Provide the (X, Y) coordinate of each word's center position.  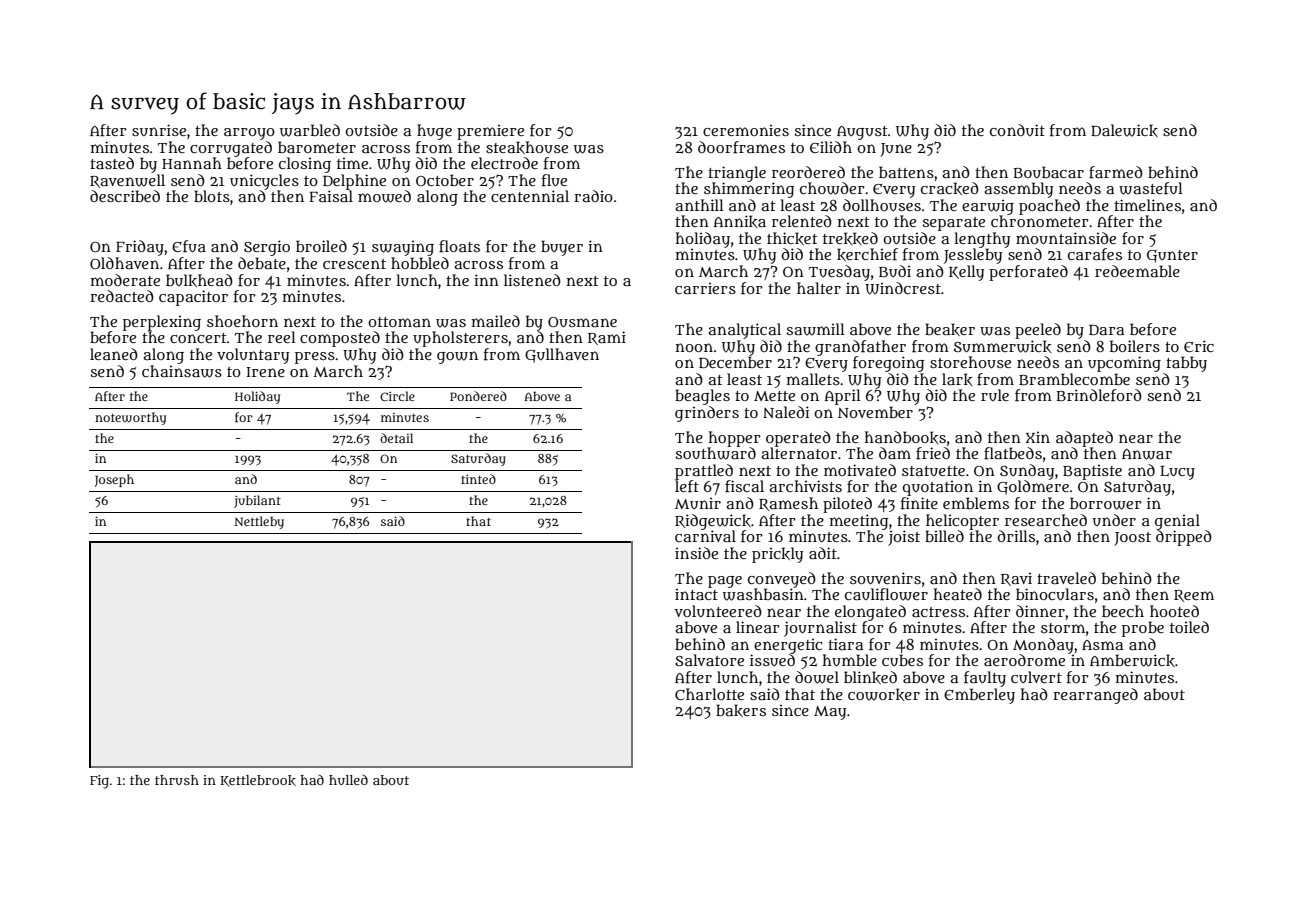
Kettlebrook (258, 781)
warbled (310, 130)
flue (554, 180)
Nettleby (259, 522)
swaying (403, 248)
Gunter (1172, 256)
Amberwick (1132, 660)
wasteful (1151, 188)
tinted (478, 479)
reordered (808, 172)
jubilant (257, 501)
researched (1046, 520)
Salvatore (709, 660)
